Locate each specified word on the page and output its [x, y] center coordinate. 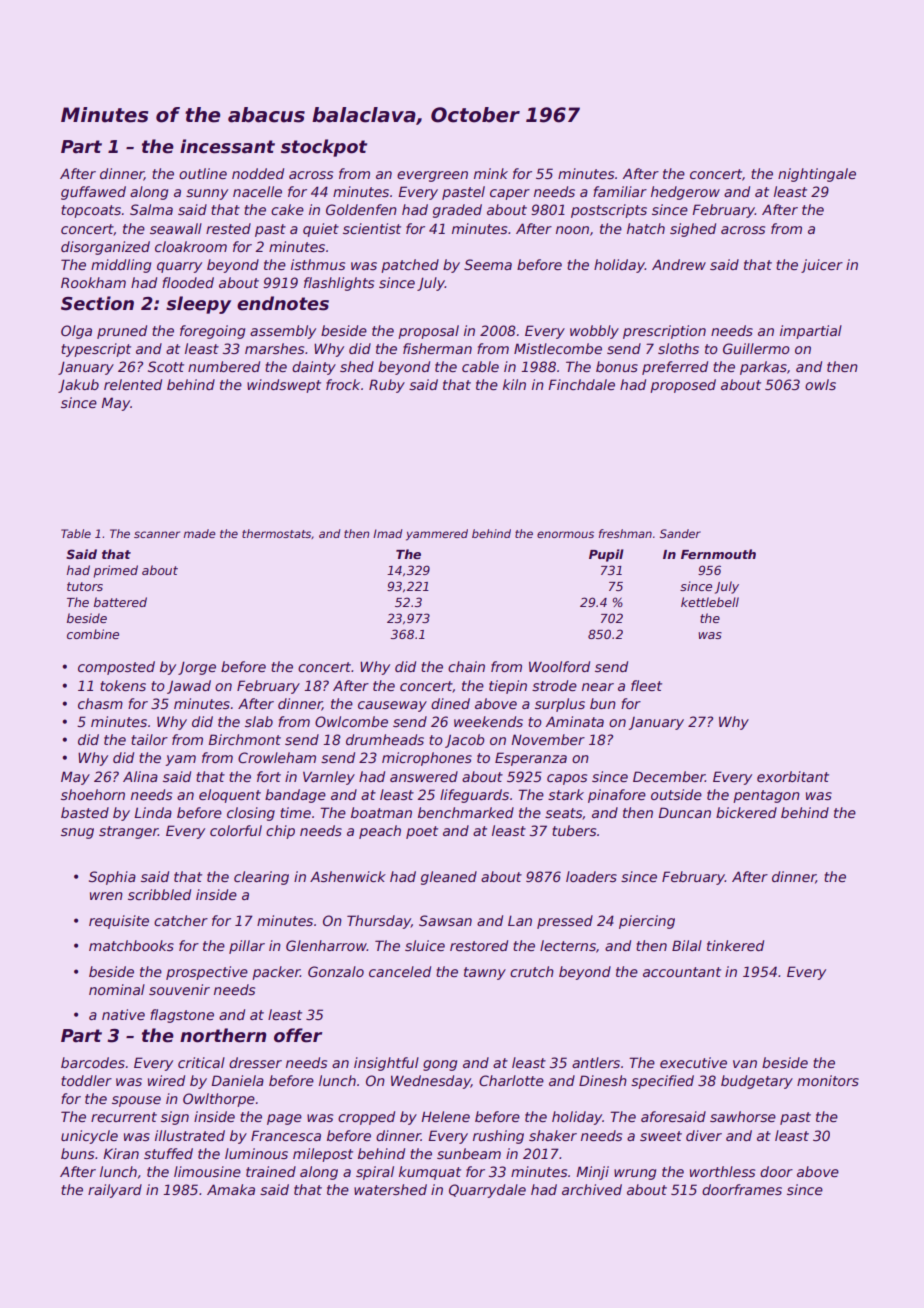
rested [228, 228]
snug [77, 833]
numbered [224, 366]
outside [676, 794]
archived [592, 1189]
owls [820, 384]
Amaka [231, 1189]
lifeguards [474, 796]
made [199, 533]
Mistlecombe [558, 348]
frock [343, 384]
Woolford [559, 666]
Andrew [679, 264]
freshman [625, 533]
